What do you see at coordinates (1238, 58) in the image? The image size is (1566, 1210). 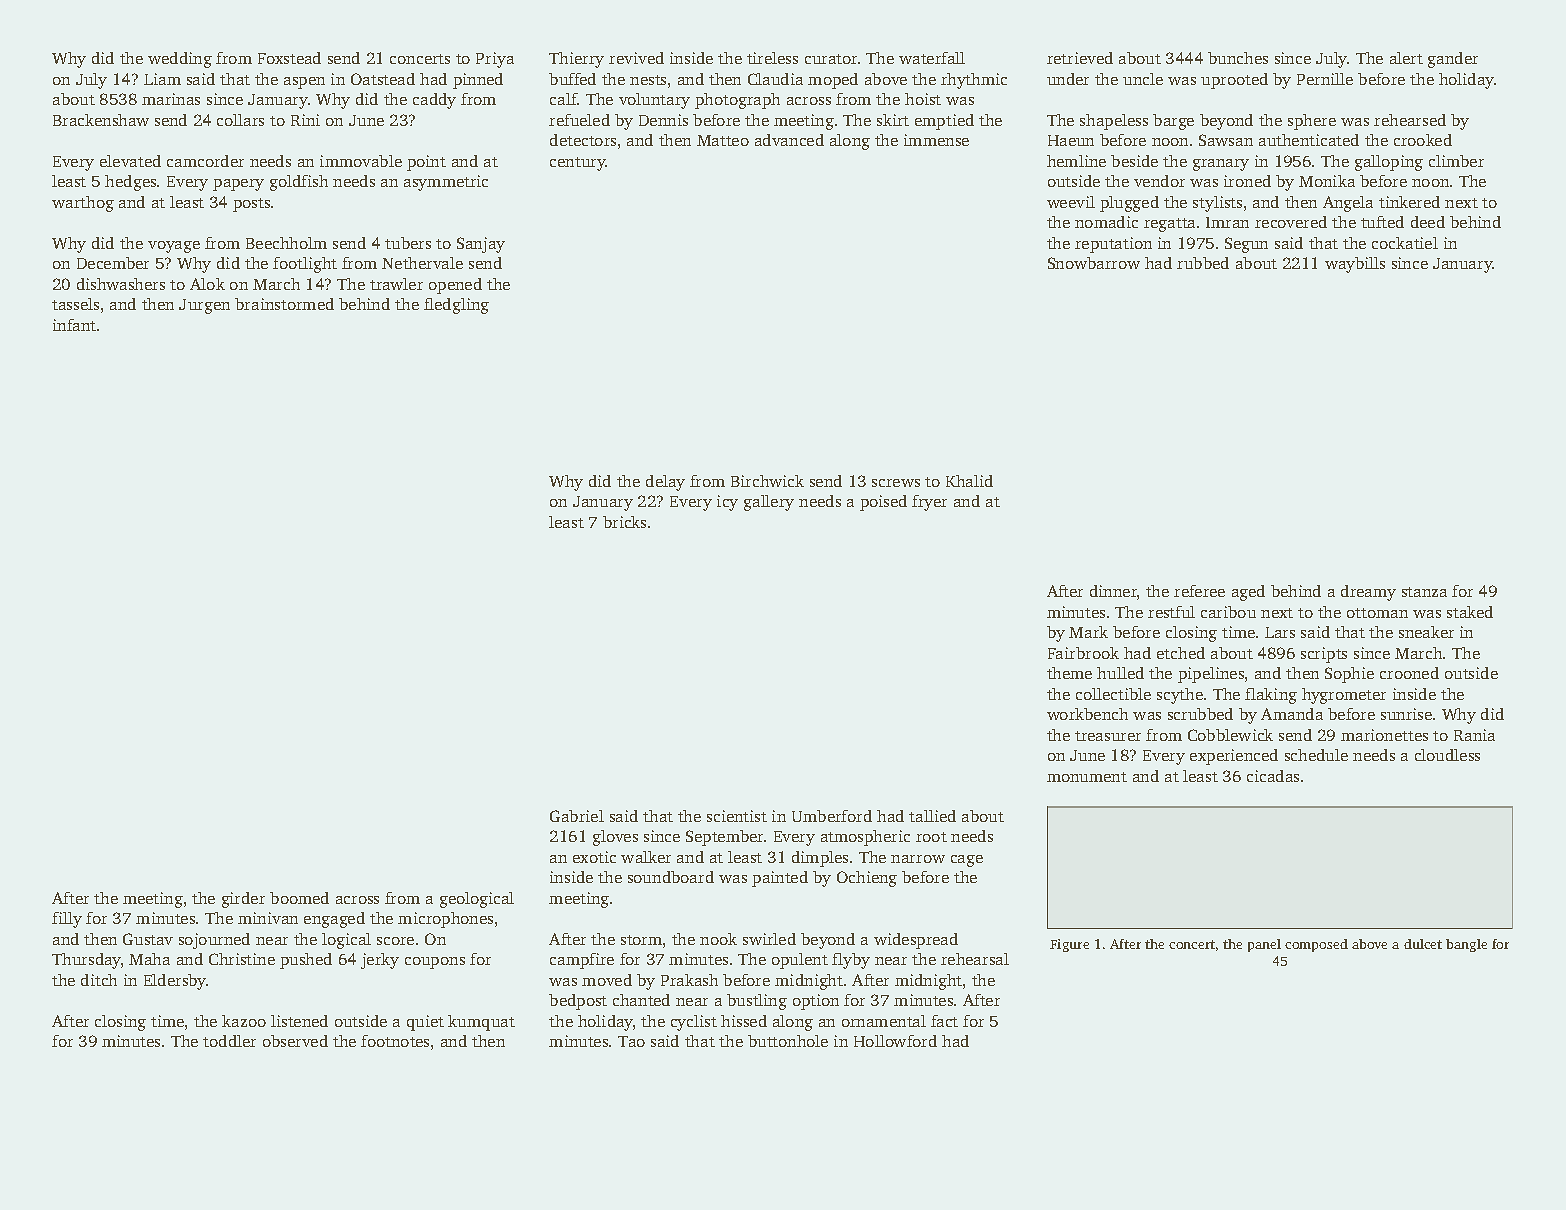 I see `bunches` at bounding box center [1238, 58].
